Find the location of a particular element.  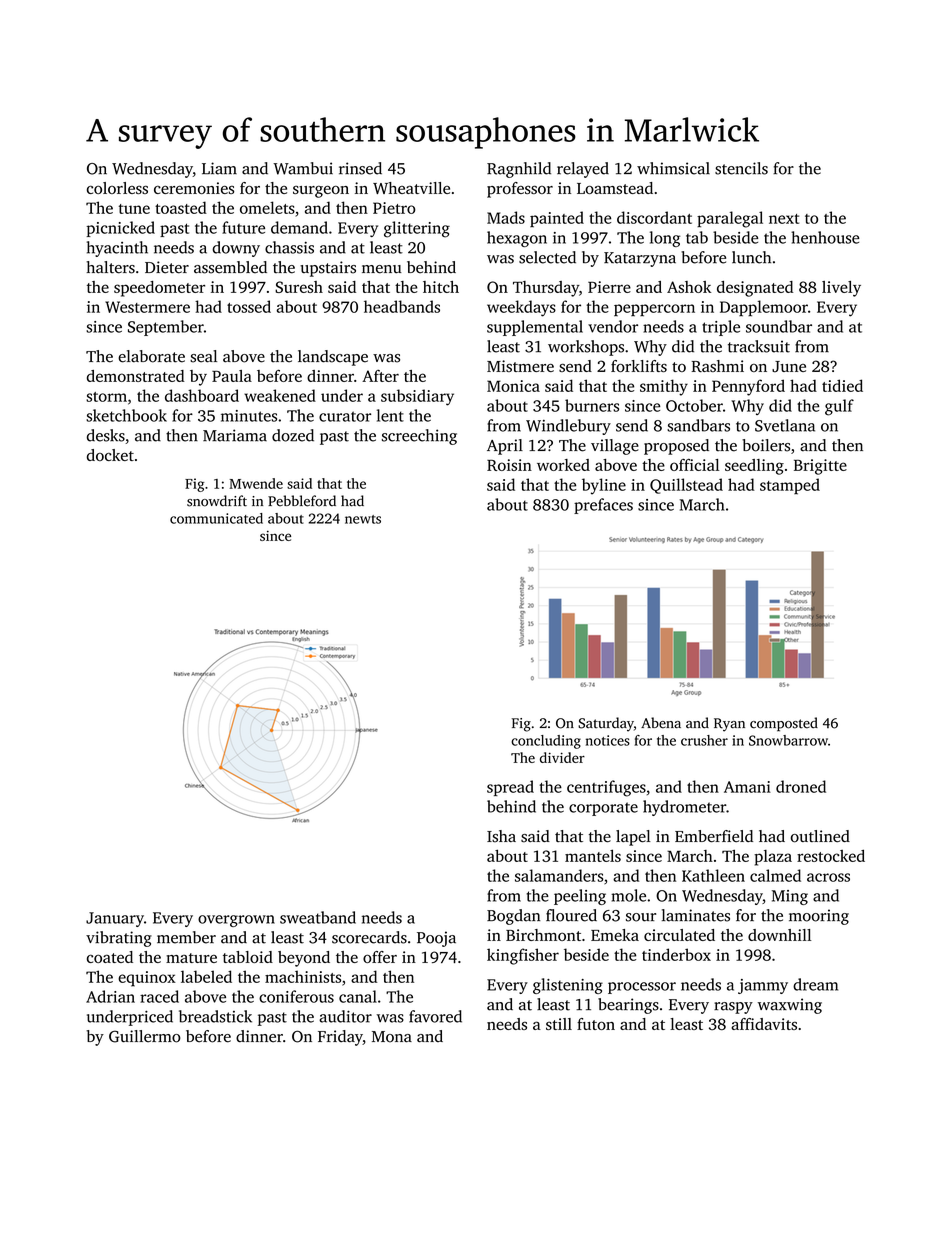

stencils is located at coordinates (741, 168).
